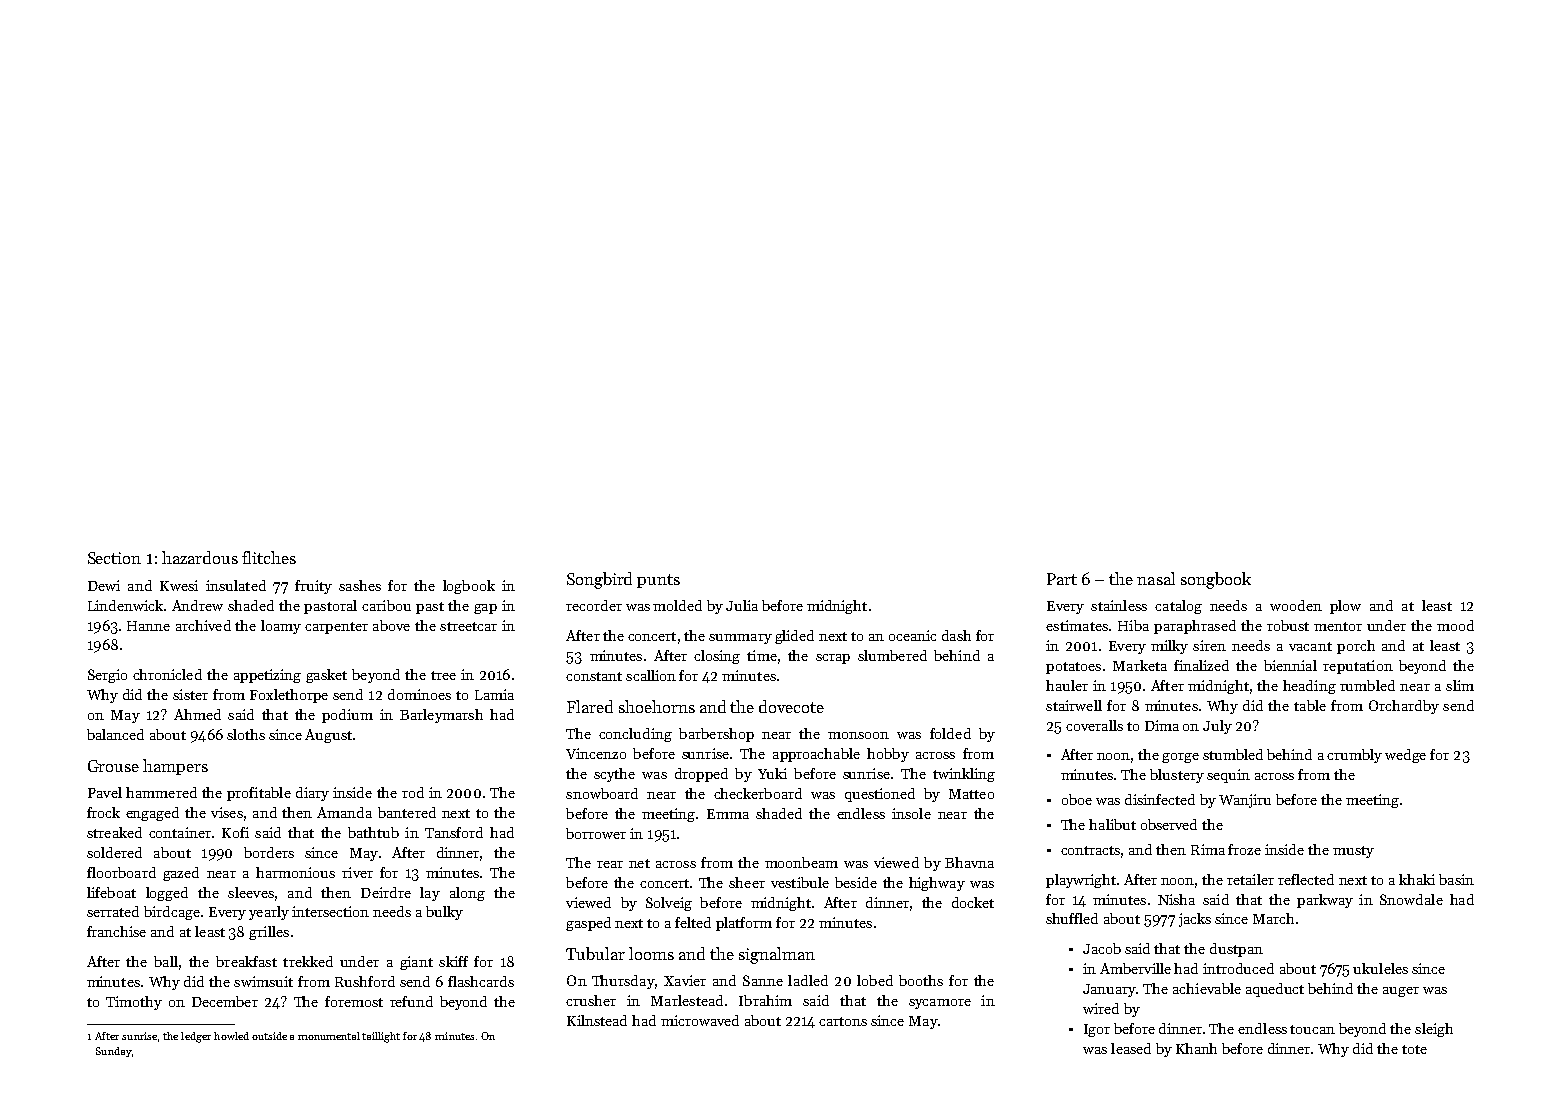  Describe the element at coordinates (196, 1037) in the document. I see `ledger` at that location.
